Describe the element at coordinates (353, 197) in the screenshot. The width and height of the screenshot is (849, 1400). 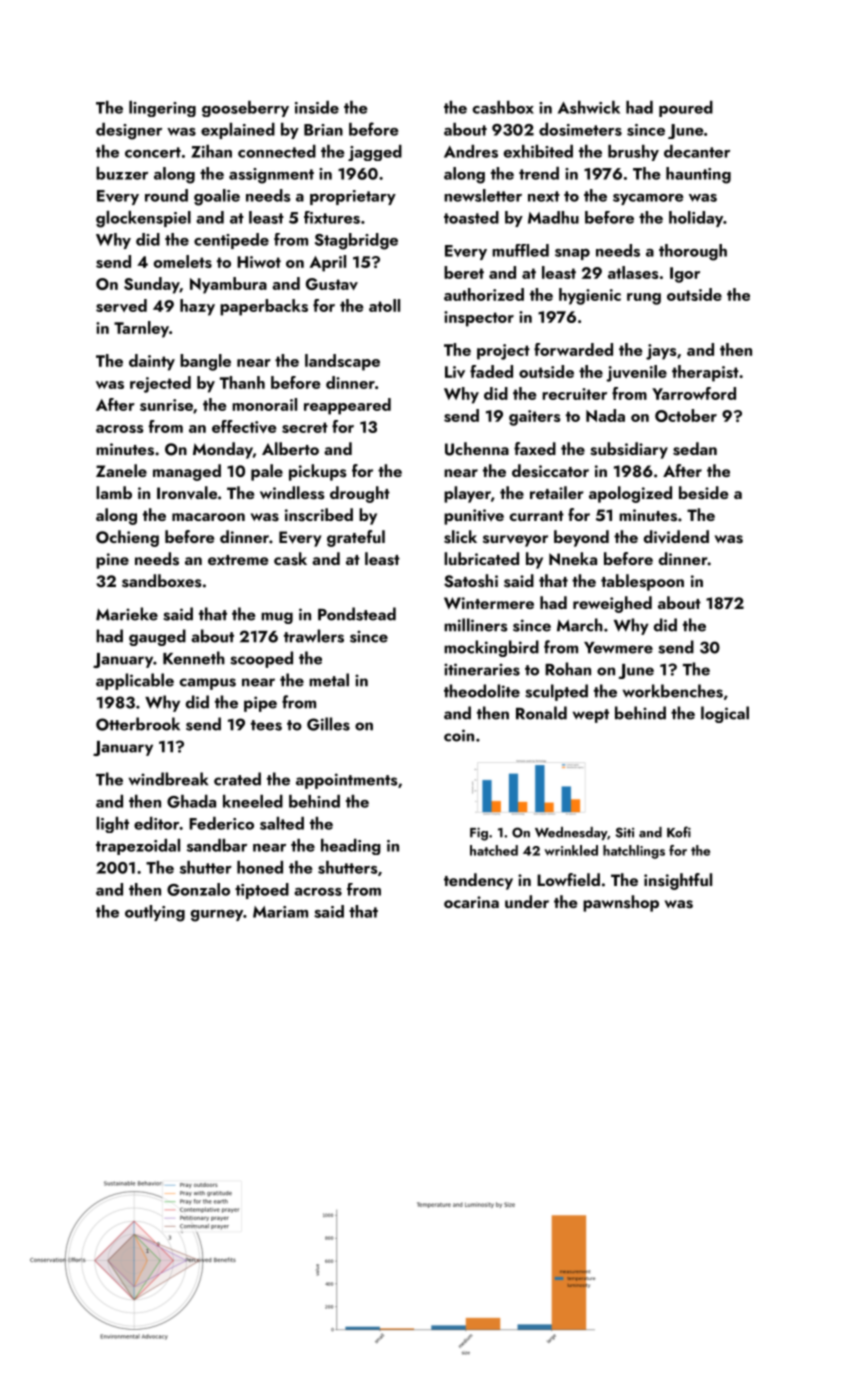
I see `proprietary` at that location.
